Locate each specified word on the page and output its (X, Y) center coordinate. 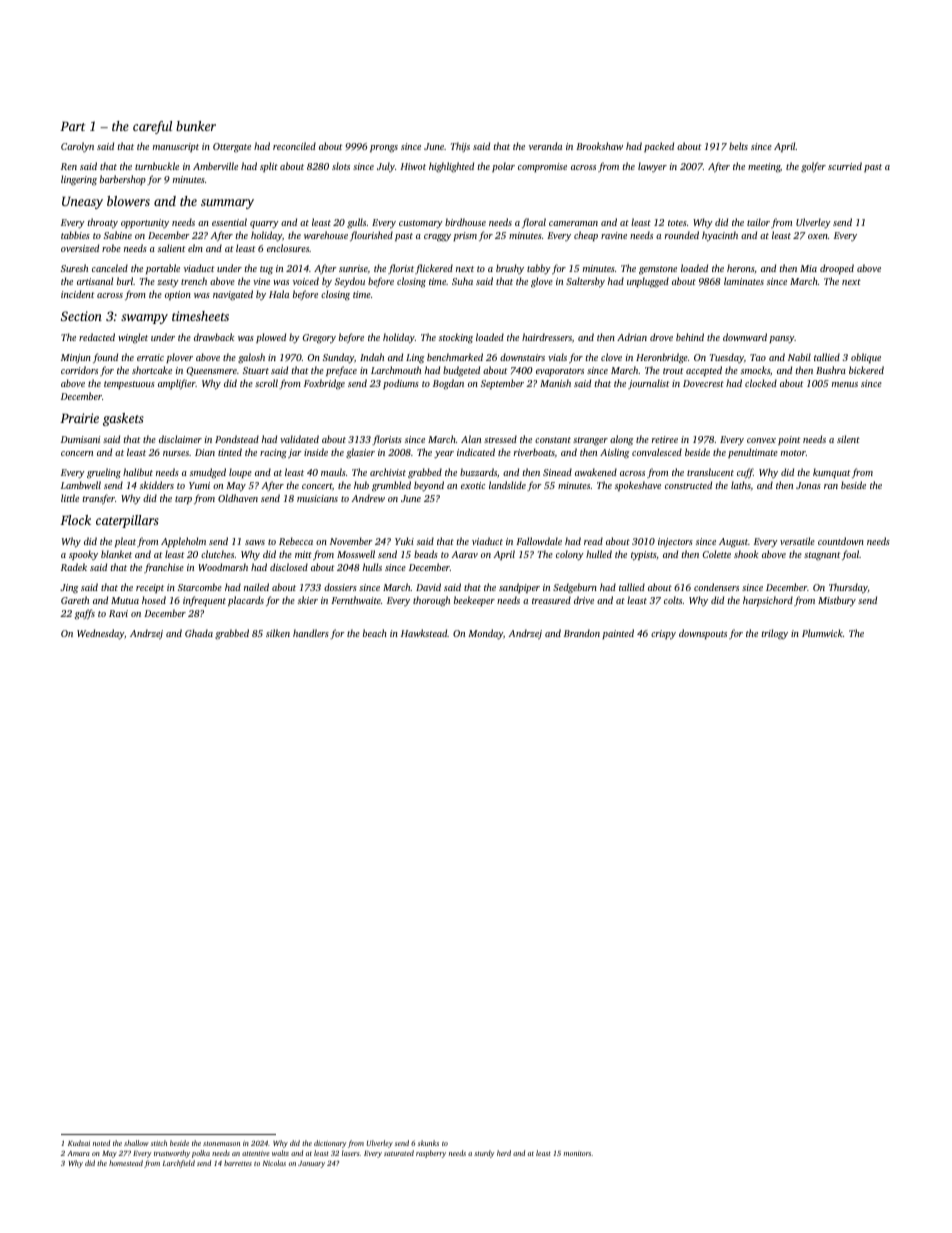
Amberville (215, 166)
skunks (428, 1143)
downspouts (703, 634)
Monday (485, 634)
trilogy (775, 634)
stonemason (221, 1144)
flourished (371, 236)
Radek (74, 567)
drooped (837, 269)
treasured (551, 600)
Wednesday (100, 634)
